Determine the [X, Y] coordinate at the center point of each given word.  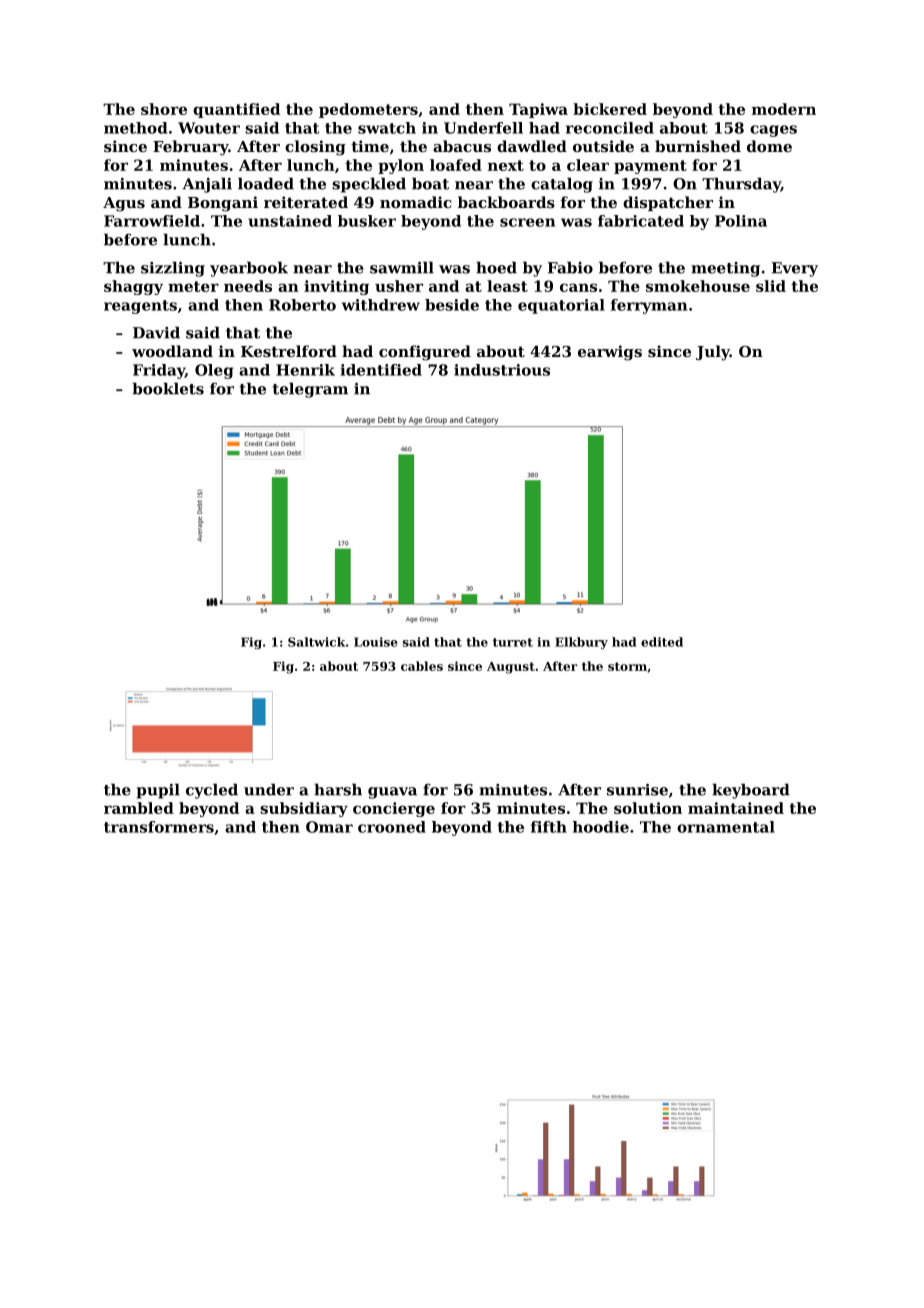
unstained [290, 221]
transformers [159, 827]
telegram [310, 390]
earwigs [610, 353]
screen [527, 222]
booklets [168, 388]
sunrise [637, 790]
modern [784, 109]
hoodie [600, 827]
